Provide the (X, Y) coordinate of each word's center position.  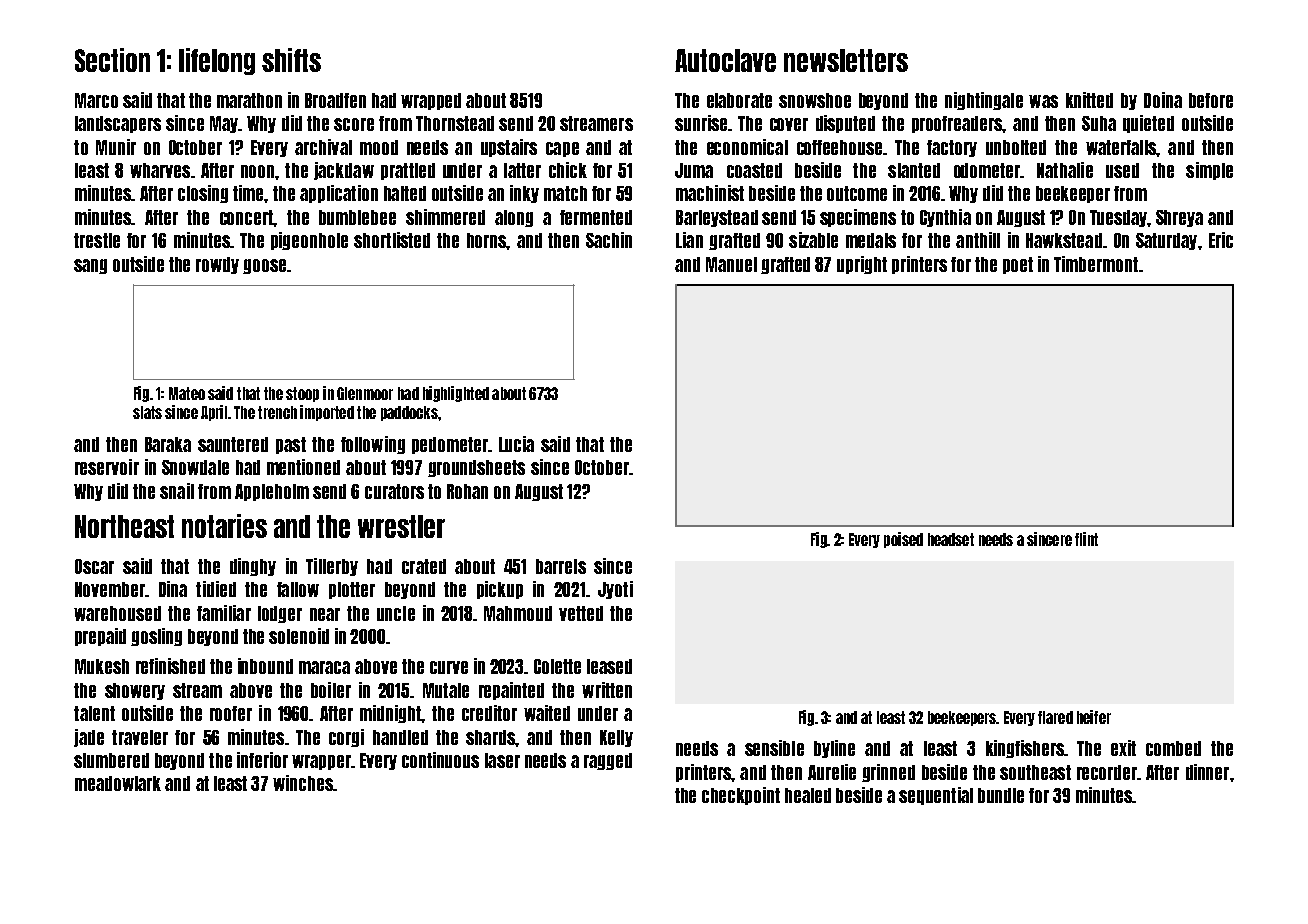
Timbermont (1096, 264)
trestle (97, 240)
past (291, 445)
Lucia (516, 444)
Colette (557, 666)
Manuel (731, 264)
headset (951, 539)
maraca (324, 667)
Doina (1163, 100)
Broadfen (335, 100)
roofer (231, 713)
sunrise (701, 123)
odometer (987, 170)
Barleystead (717, 218)
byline (834, 749)
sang (90, 266)
